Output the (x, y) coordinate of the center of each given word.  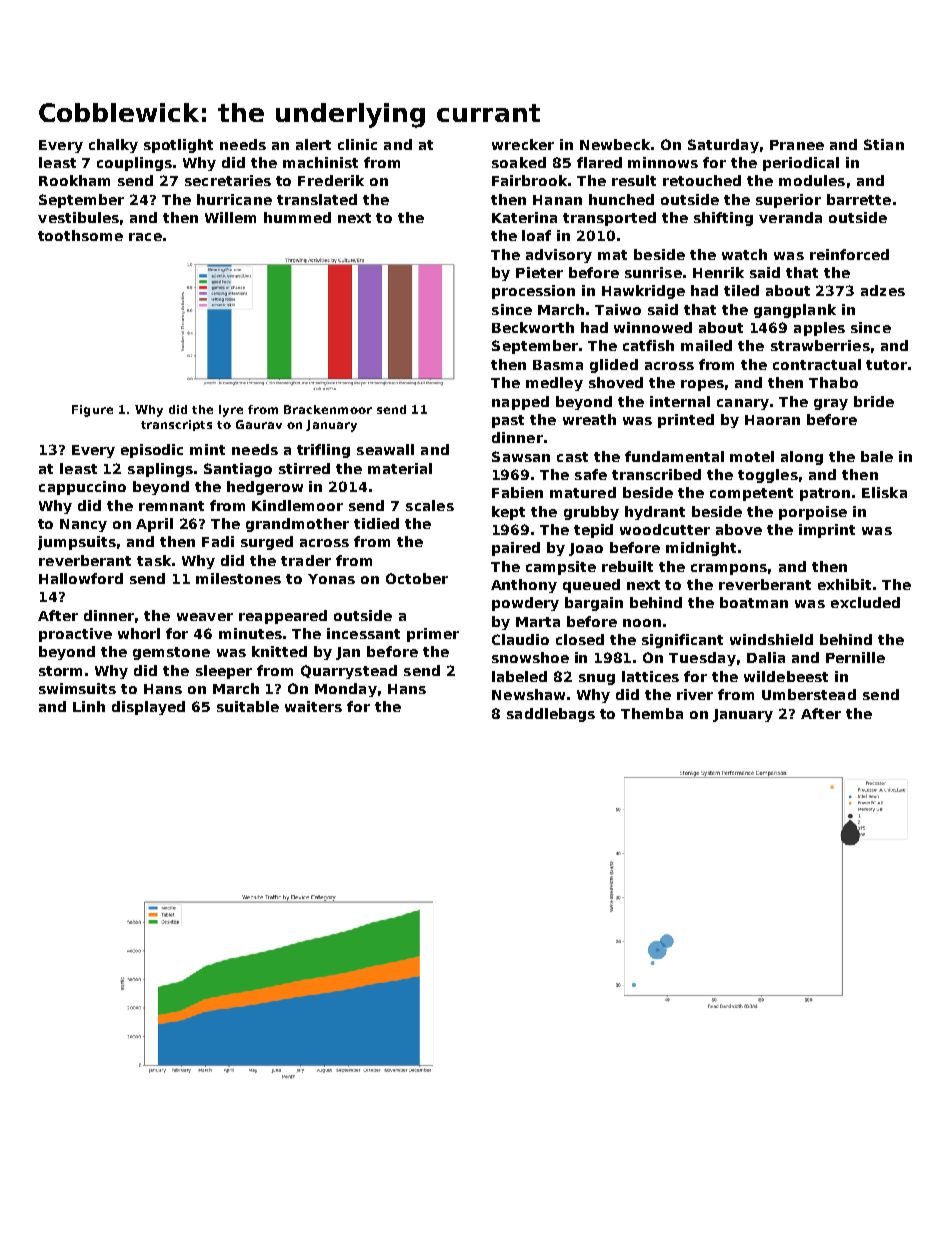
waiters (313, 706)
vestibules (78, 217)
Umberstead (809, 694)
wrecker (523, 144)
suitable (248, 706)
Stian (884, 144)
